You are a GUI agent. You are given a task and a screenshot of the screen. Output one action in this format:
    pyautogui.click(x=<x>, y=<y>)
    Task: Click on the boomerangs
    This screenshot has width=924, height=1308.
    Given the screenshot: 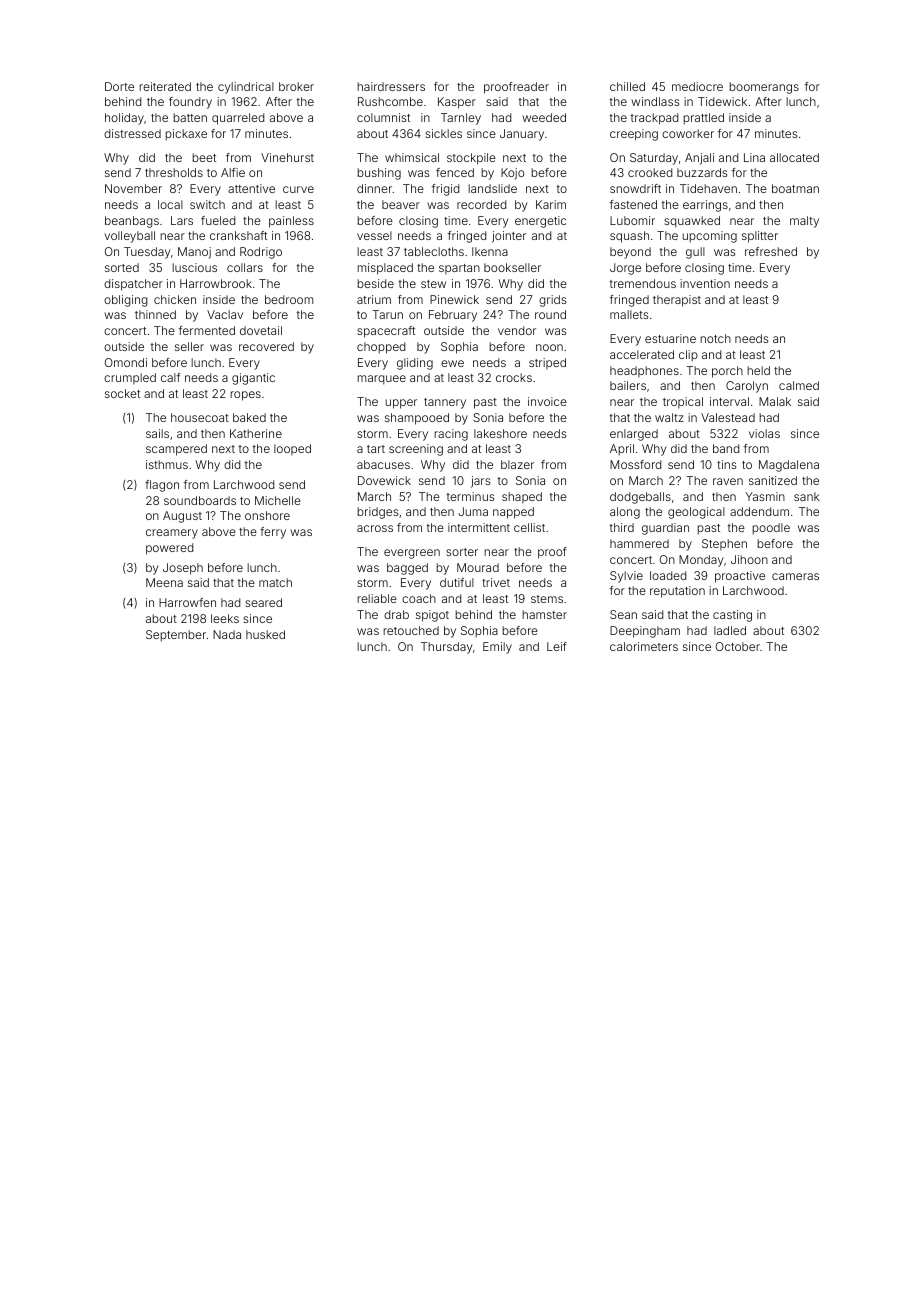 What is the action you would take?
    pyautogui.click(x=764, y=88)
